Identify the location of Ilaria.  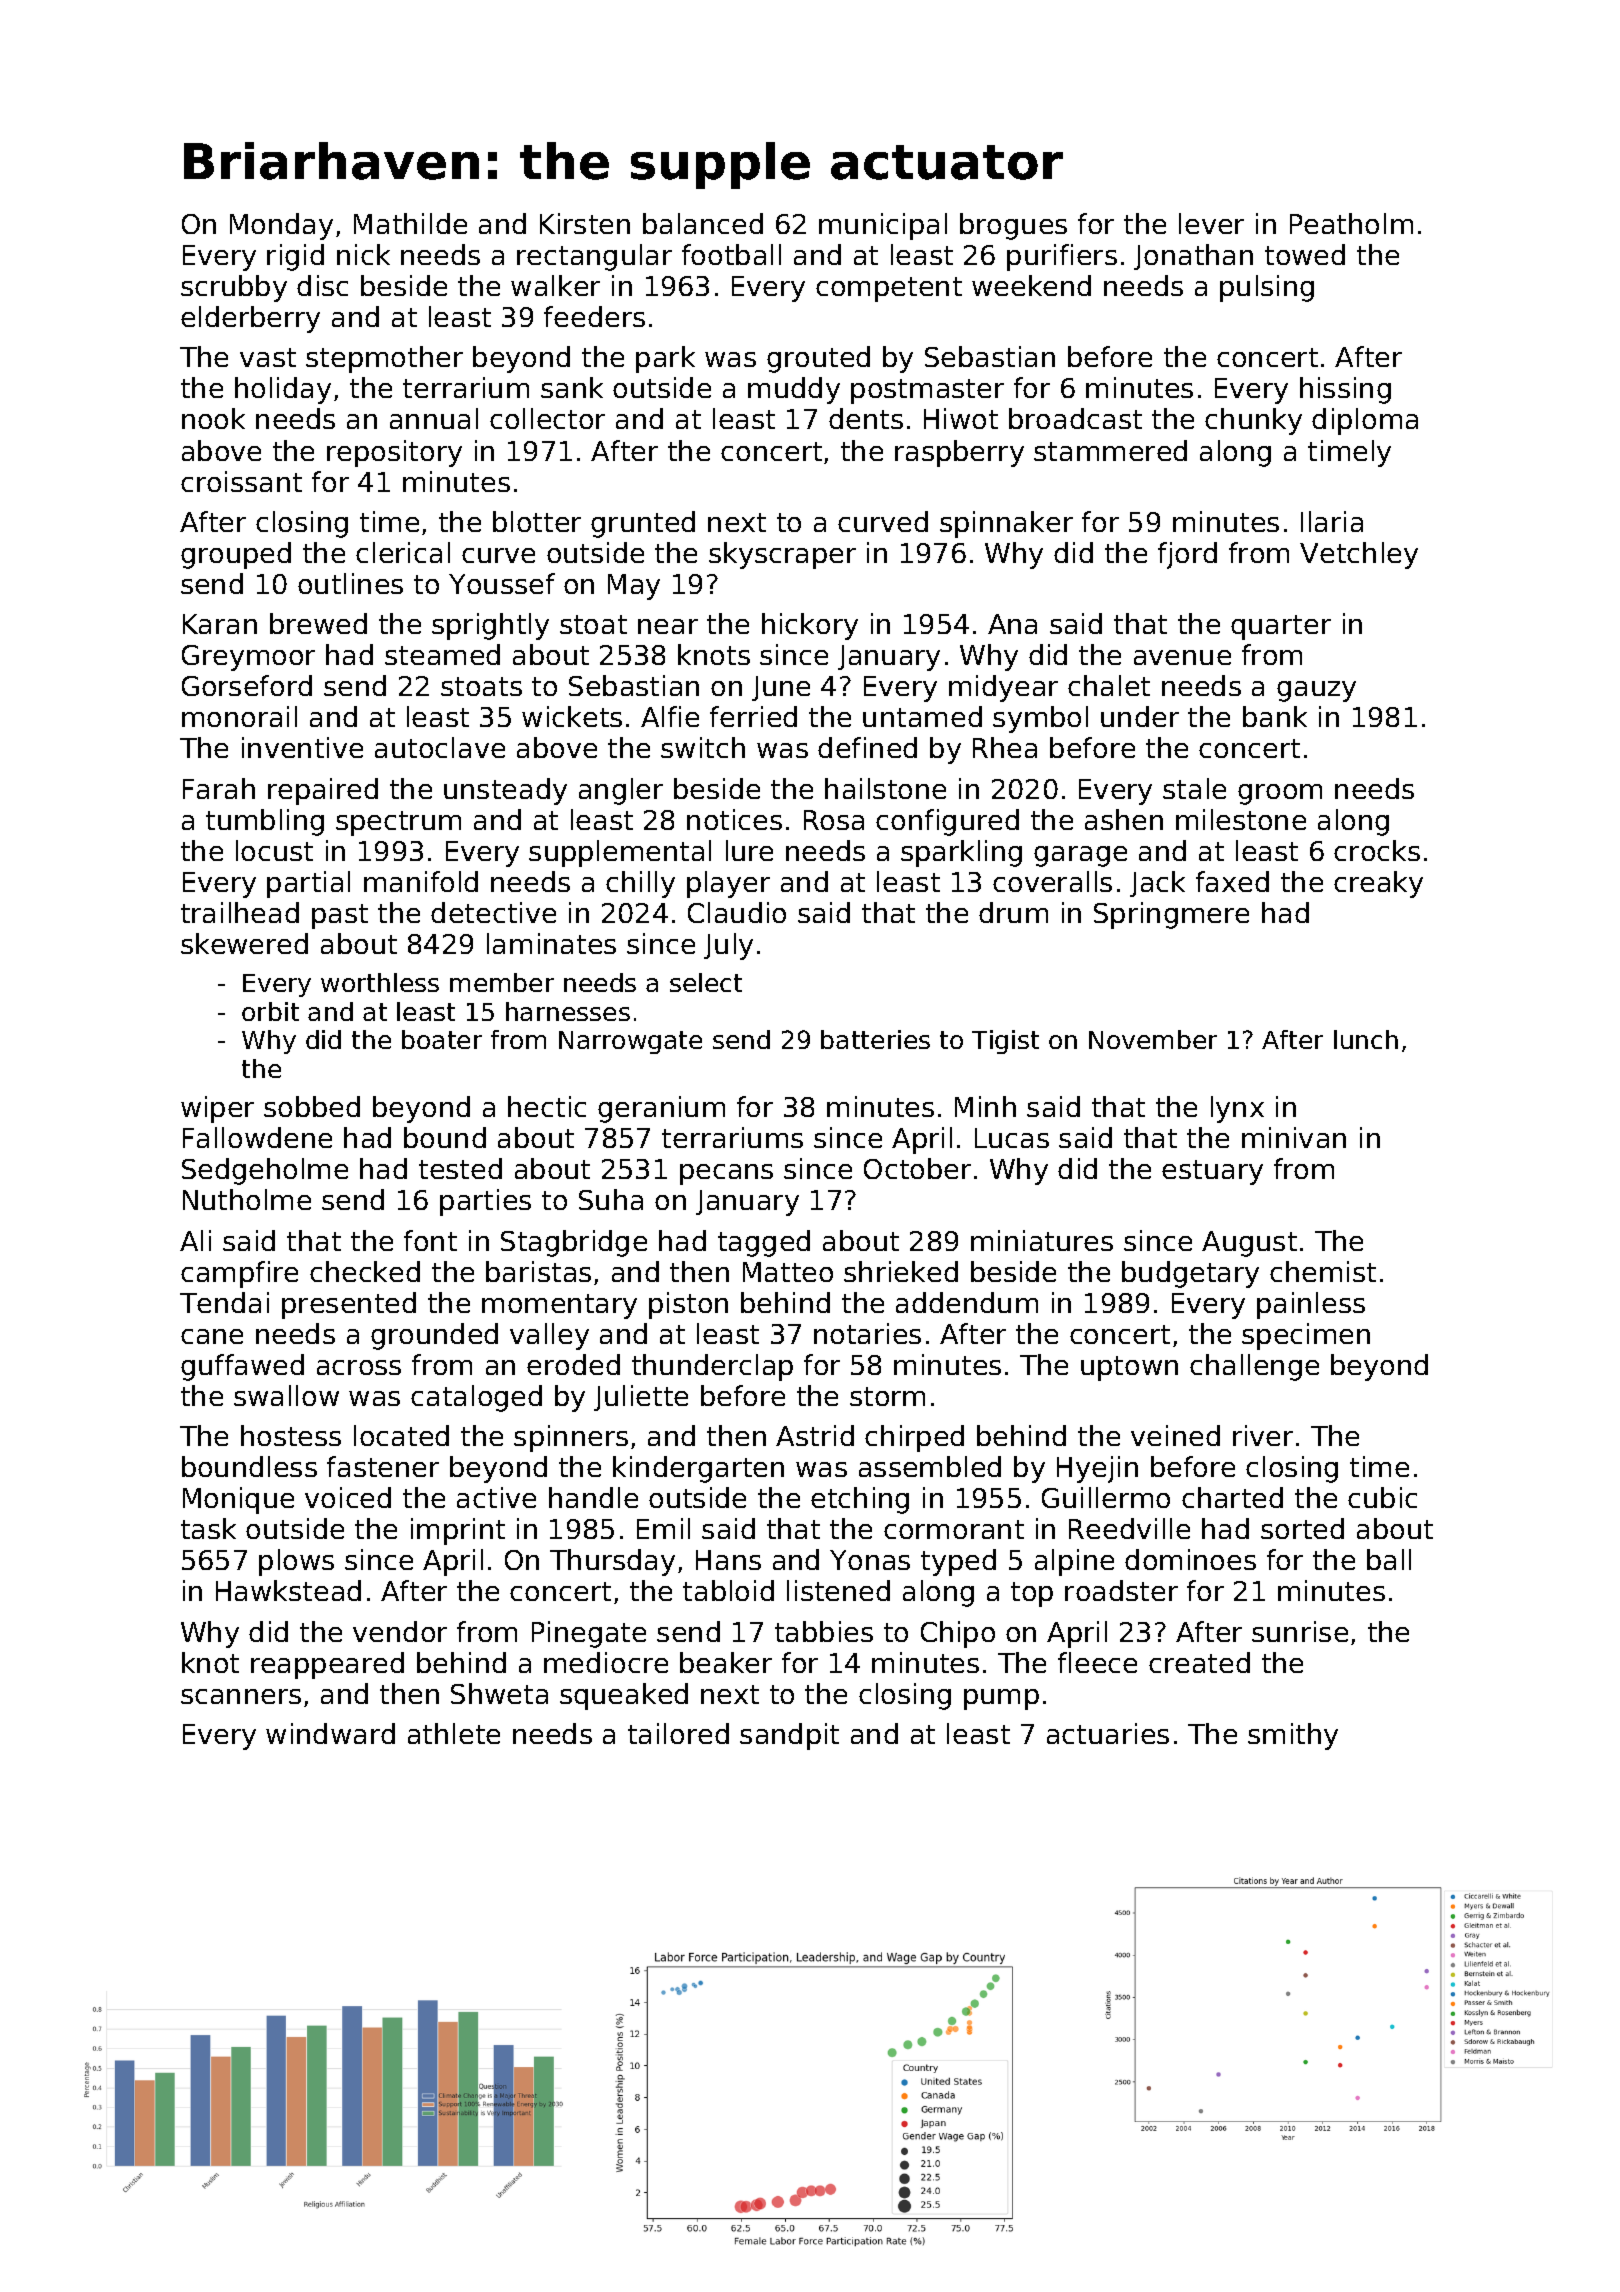
(1332, 521).
